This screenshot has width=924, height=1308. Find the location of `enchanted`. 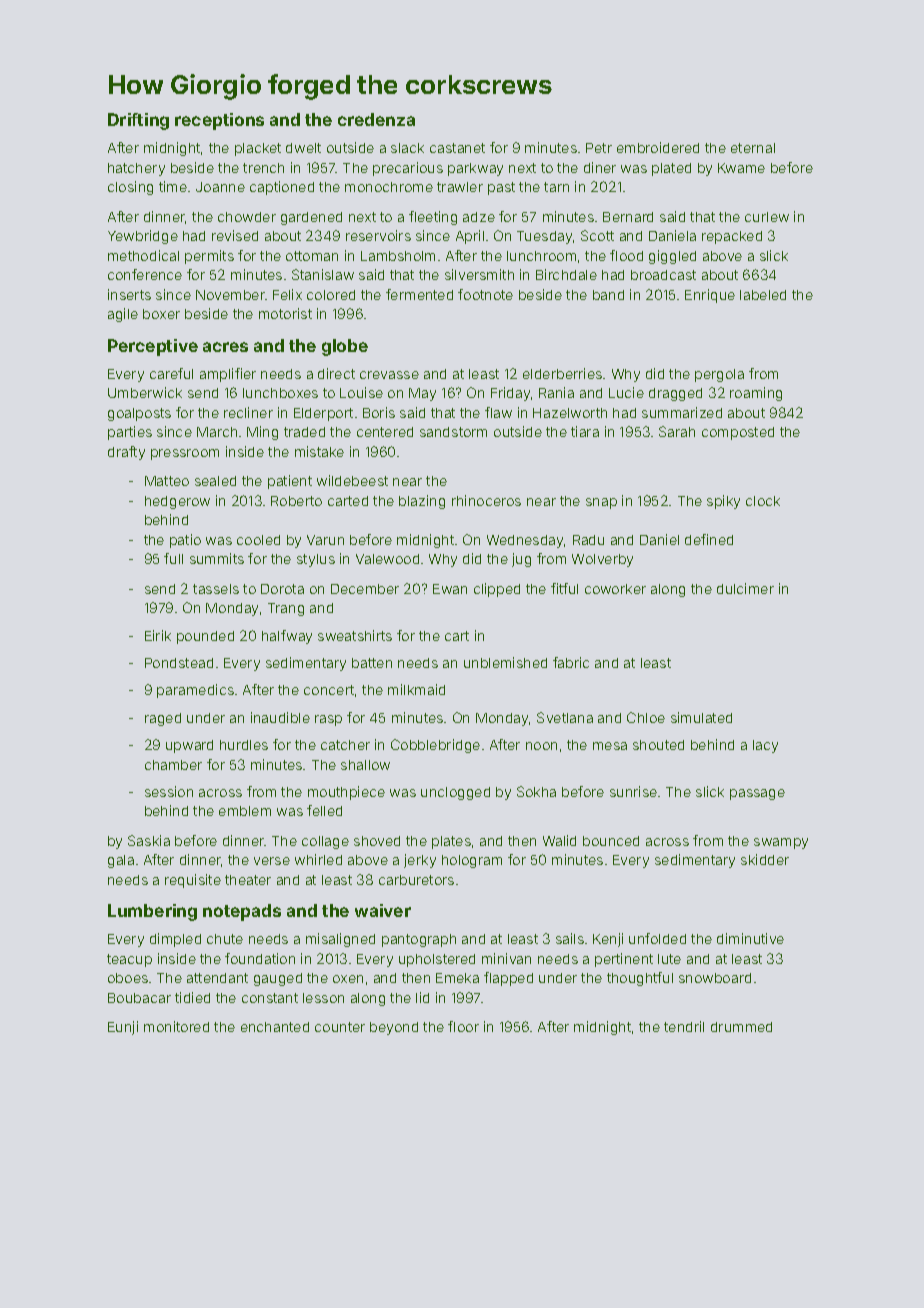

enchanted is located at coordinates (275, 1027).
